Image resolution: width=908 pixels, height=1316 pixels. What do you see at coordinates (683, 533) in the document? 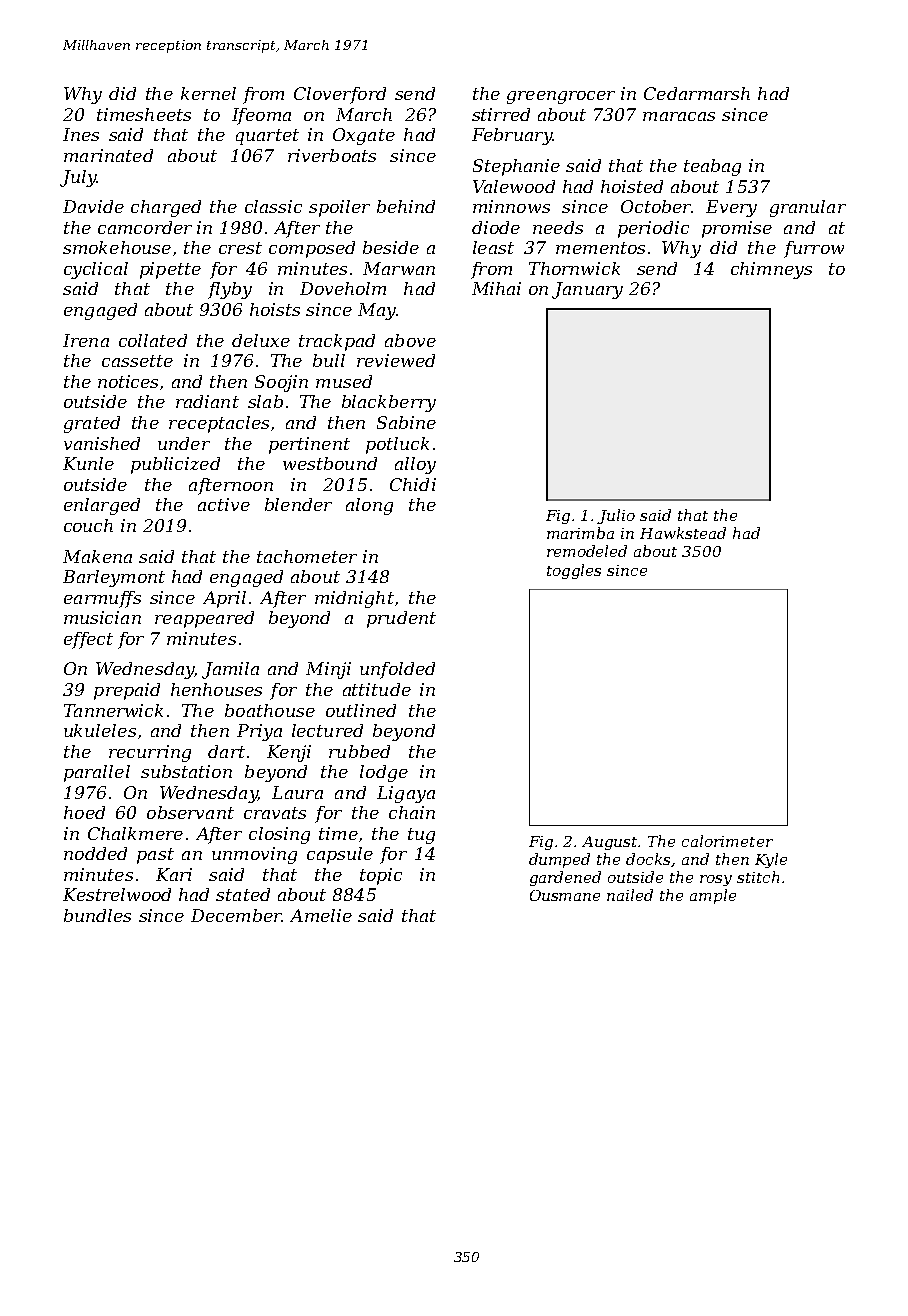
I see `Hawkstead` at bounding box center [683, 533].
